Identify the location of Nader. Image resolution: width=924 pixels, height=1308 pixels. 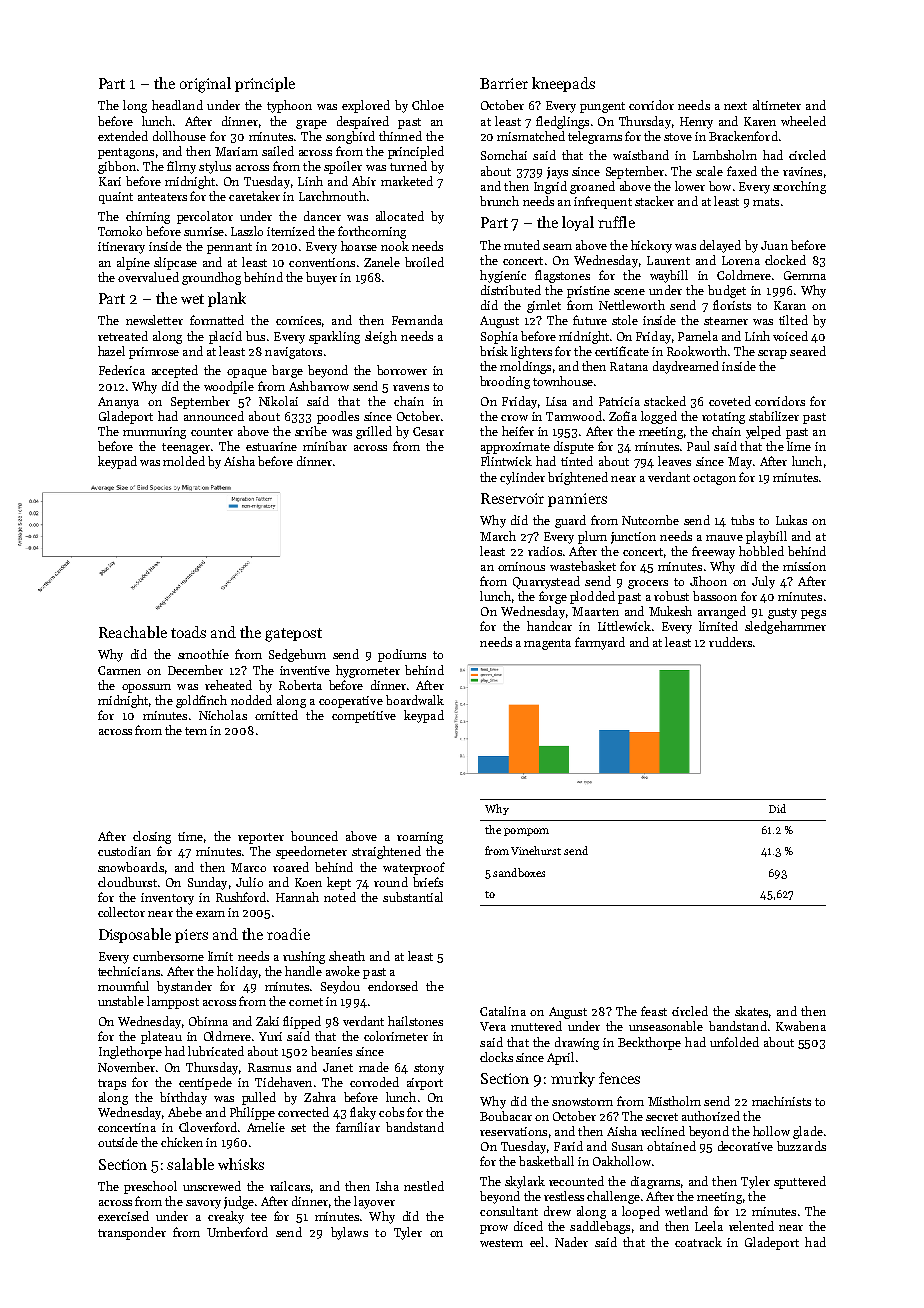
(571, 1242).
